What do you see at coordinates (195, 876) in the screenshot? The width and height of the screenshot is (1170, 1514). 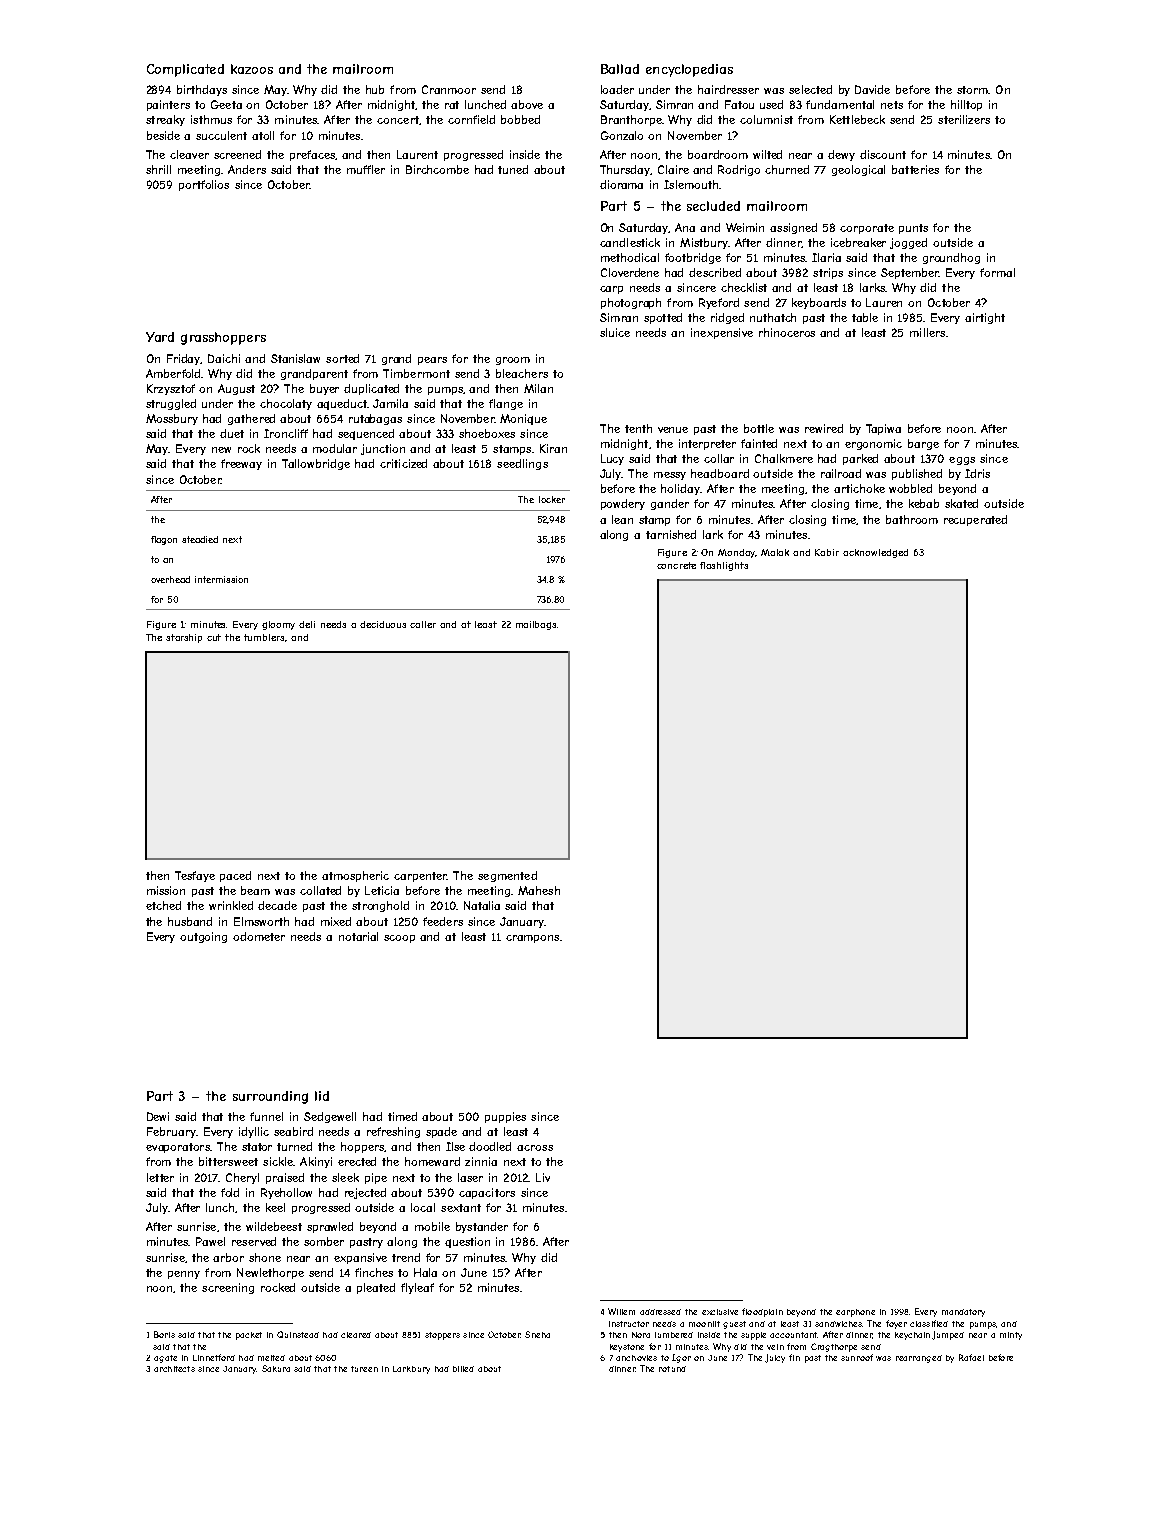 I see `Tesfaye` at bounding box center [195, 876].
